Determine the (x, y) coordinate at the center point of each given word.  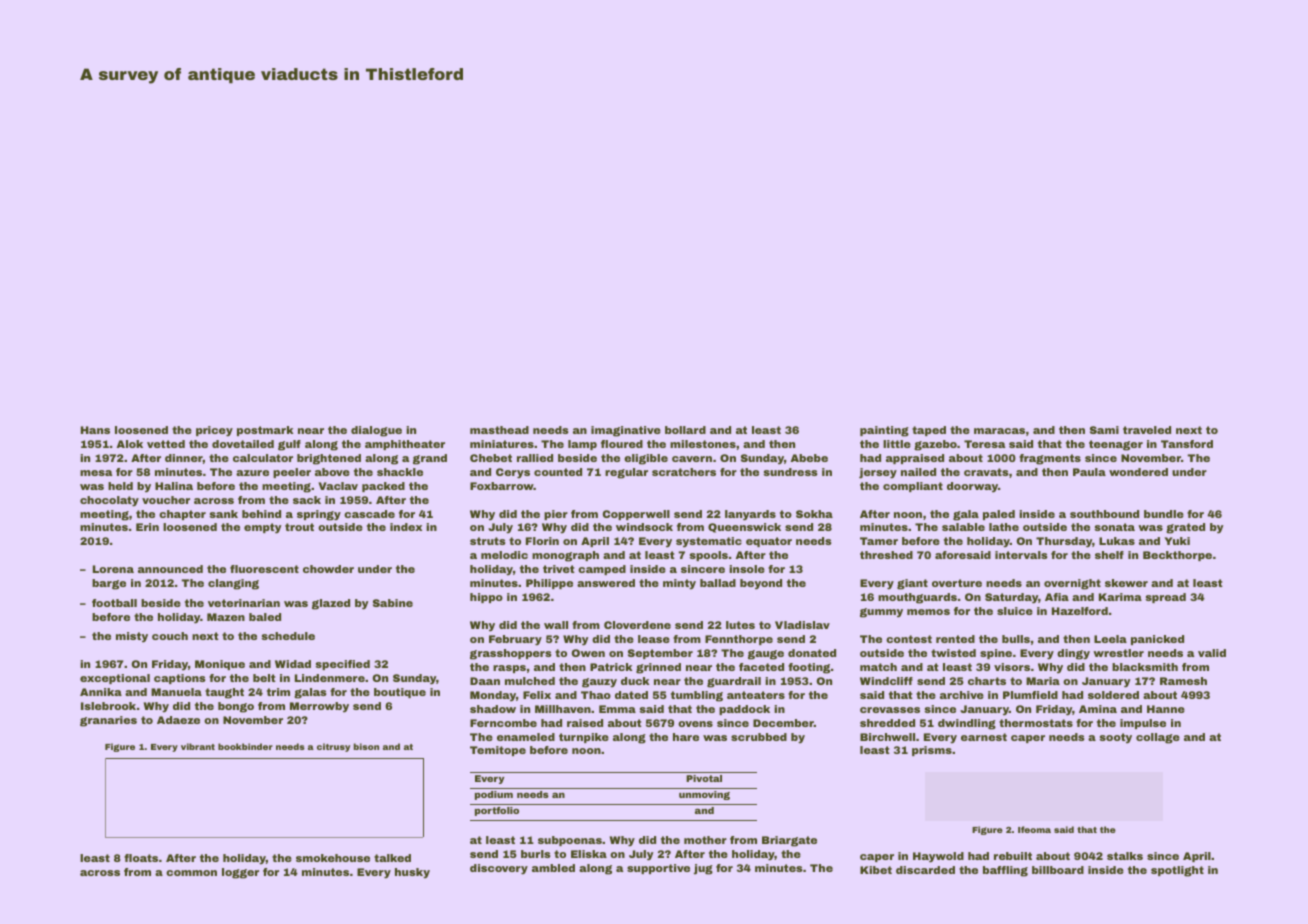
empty (262, 528)
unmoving (704, 795)
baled (265, 617)
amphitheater (405, 445)
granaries (108, 721)
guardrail (734, 682)
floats (141, 858)
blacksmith (1145, 667)
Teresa (985, 444)
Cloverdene (637, 625)
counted (558, 472)
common (191, 873)
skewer (1126, 583)
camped (602, 570)
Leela (1110, 639)
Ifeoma (1034, 829)
